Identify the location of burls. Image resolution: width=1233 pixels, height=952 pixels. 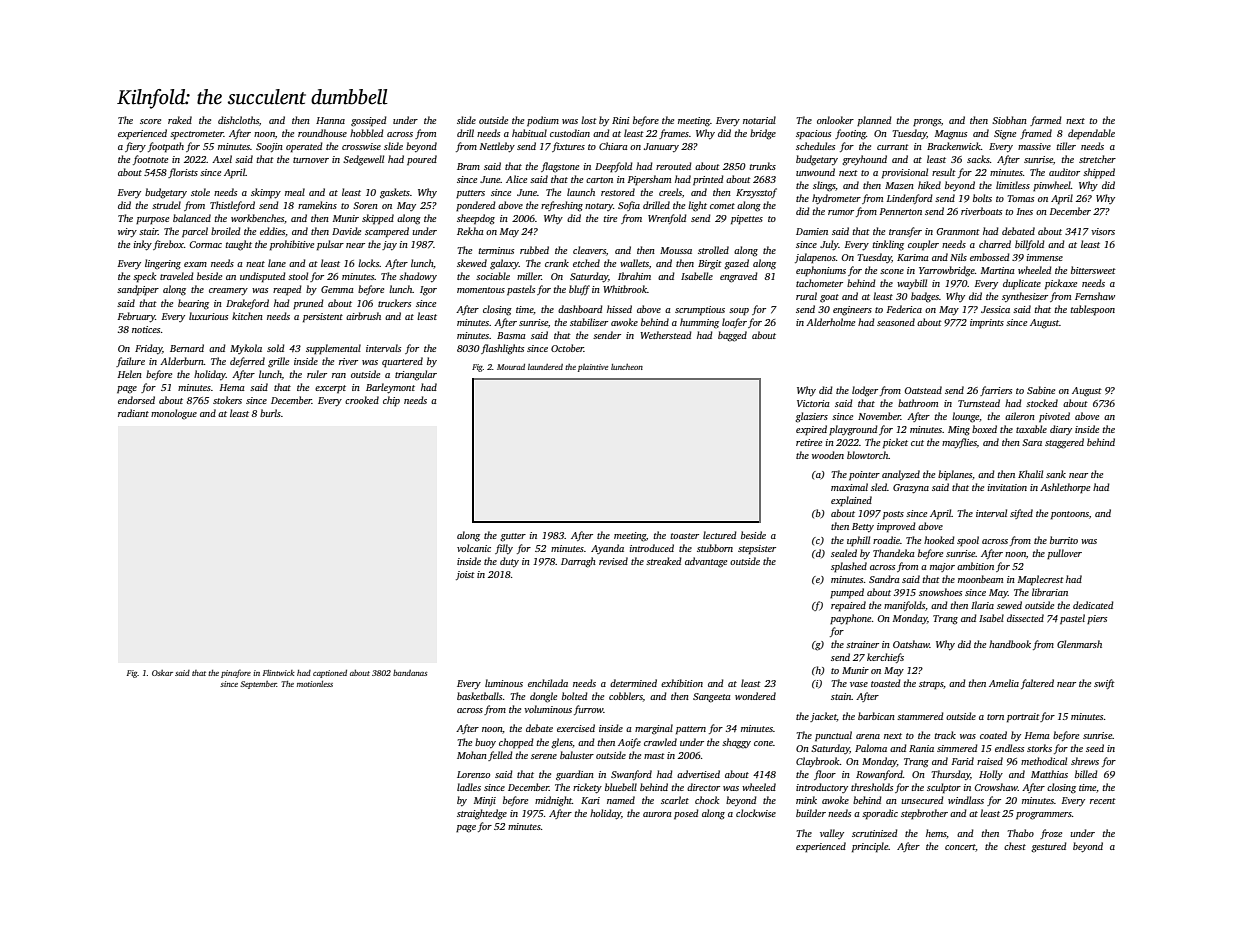
(270, 413).
